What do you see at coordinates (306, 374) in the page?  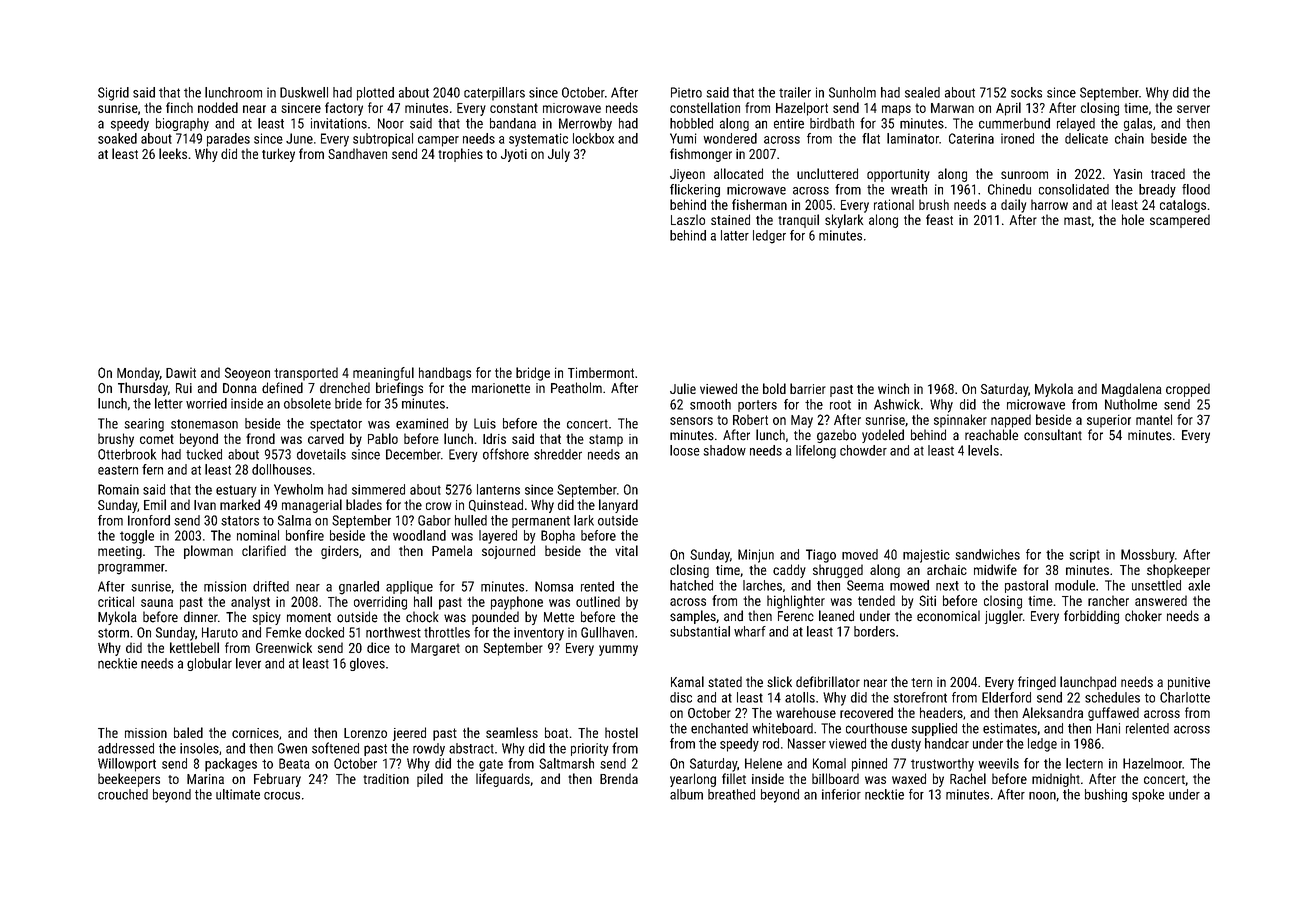 I see `transported` at bounding box center [306, 374].
